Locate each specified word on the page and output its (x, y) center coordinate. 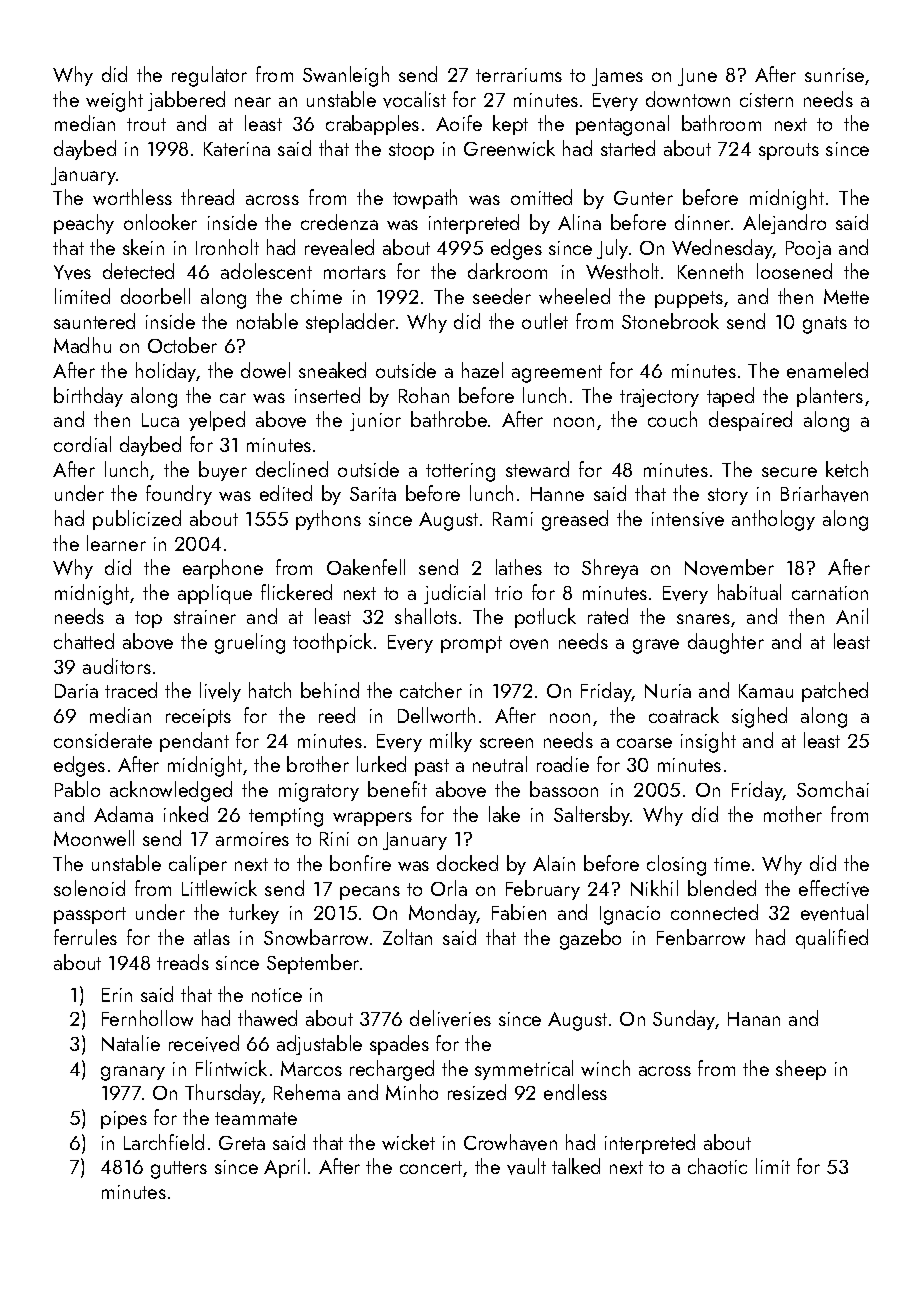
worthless (132, 197)
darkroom (507, 271)
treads (183, 962)
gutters (179, 1170)
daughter (726, 643)
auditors (117, 666)
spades (399, 1045)
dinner (702, 222)
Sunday (684, 1020)
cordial (82, 444)
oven (529, 644)
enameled (827, 370)
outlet (545, 321)
